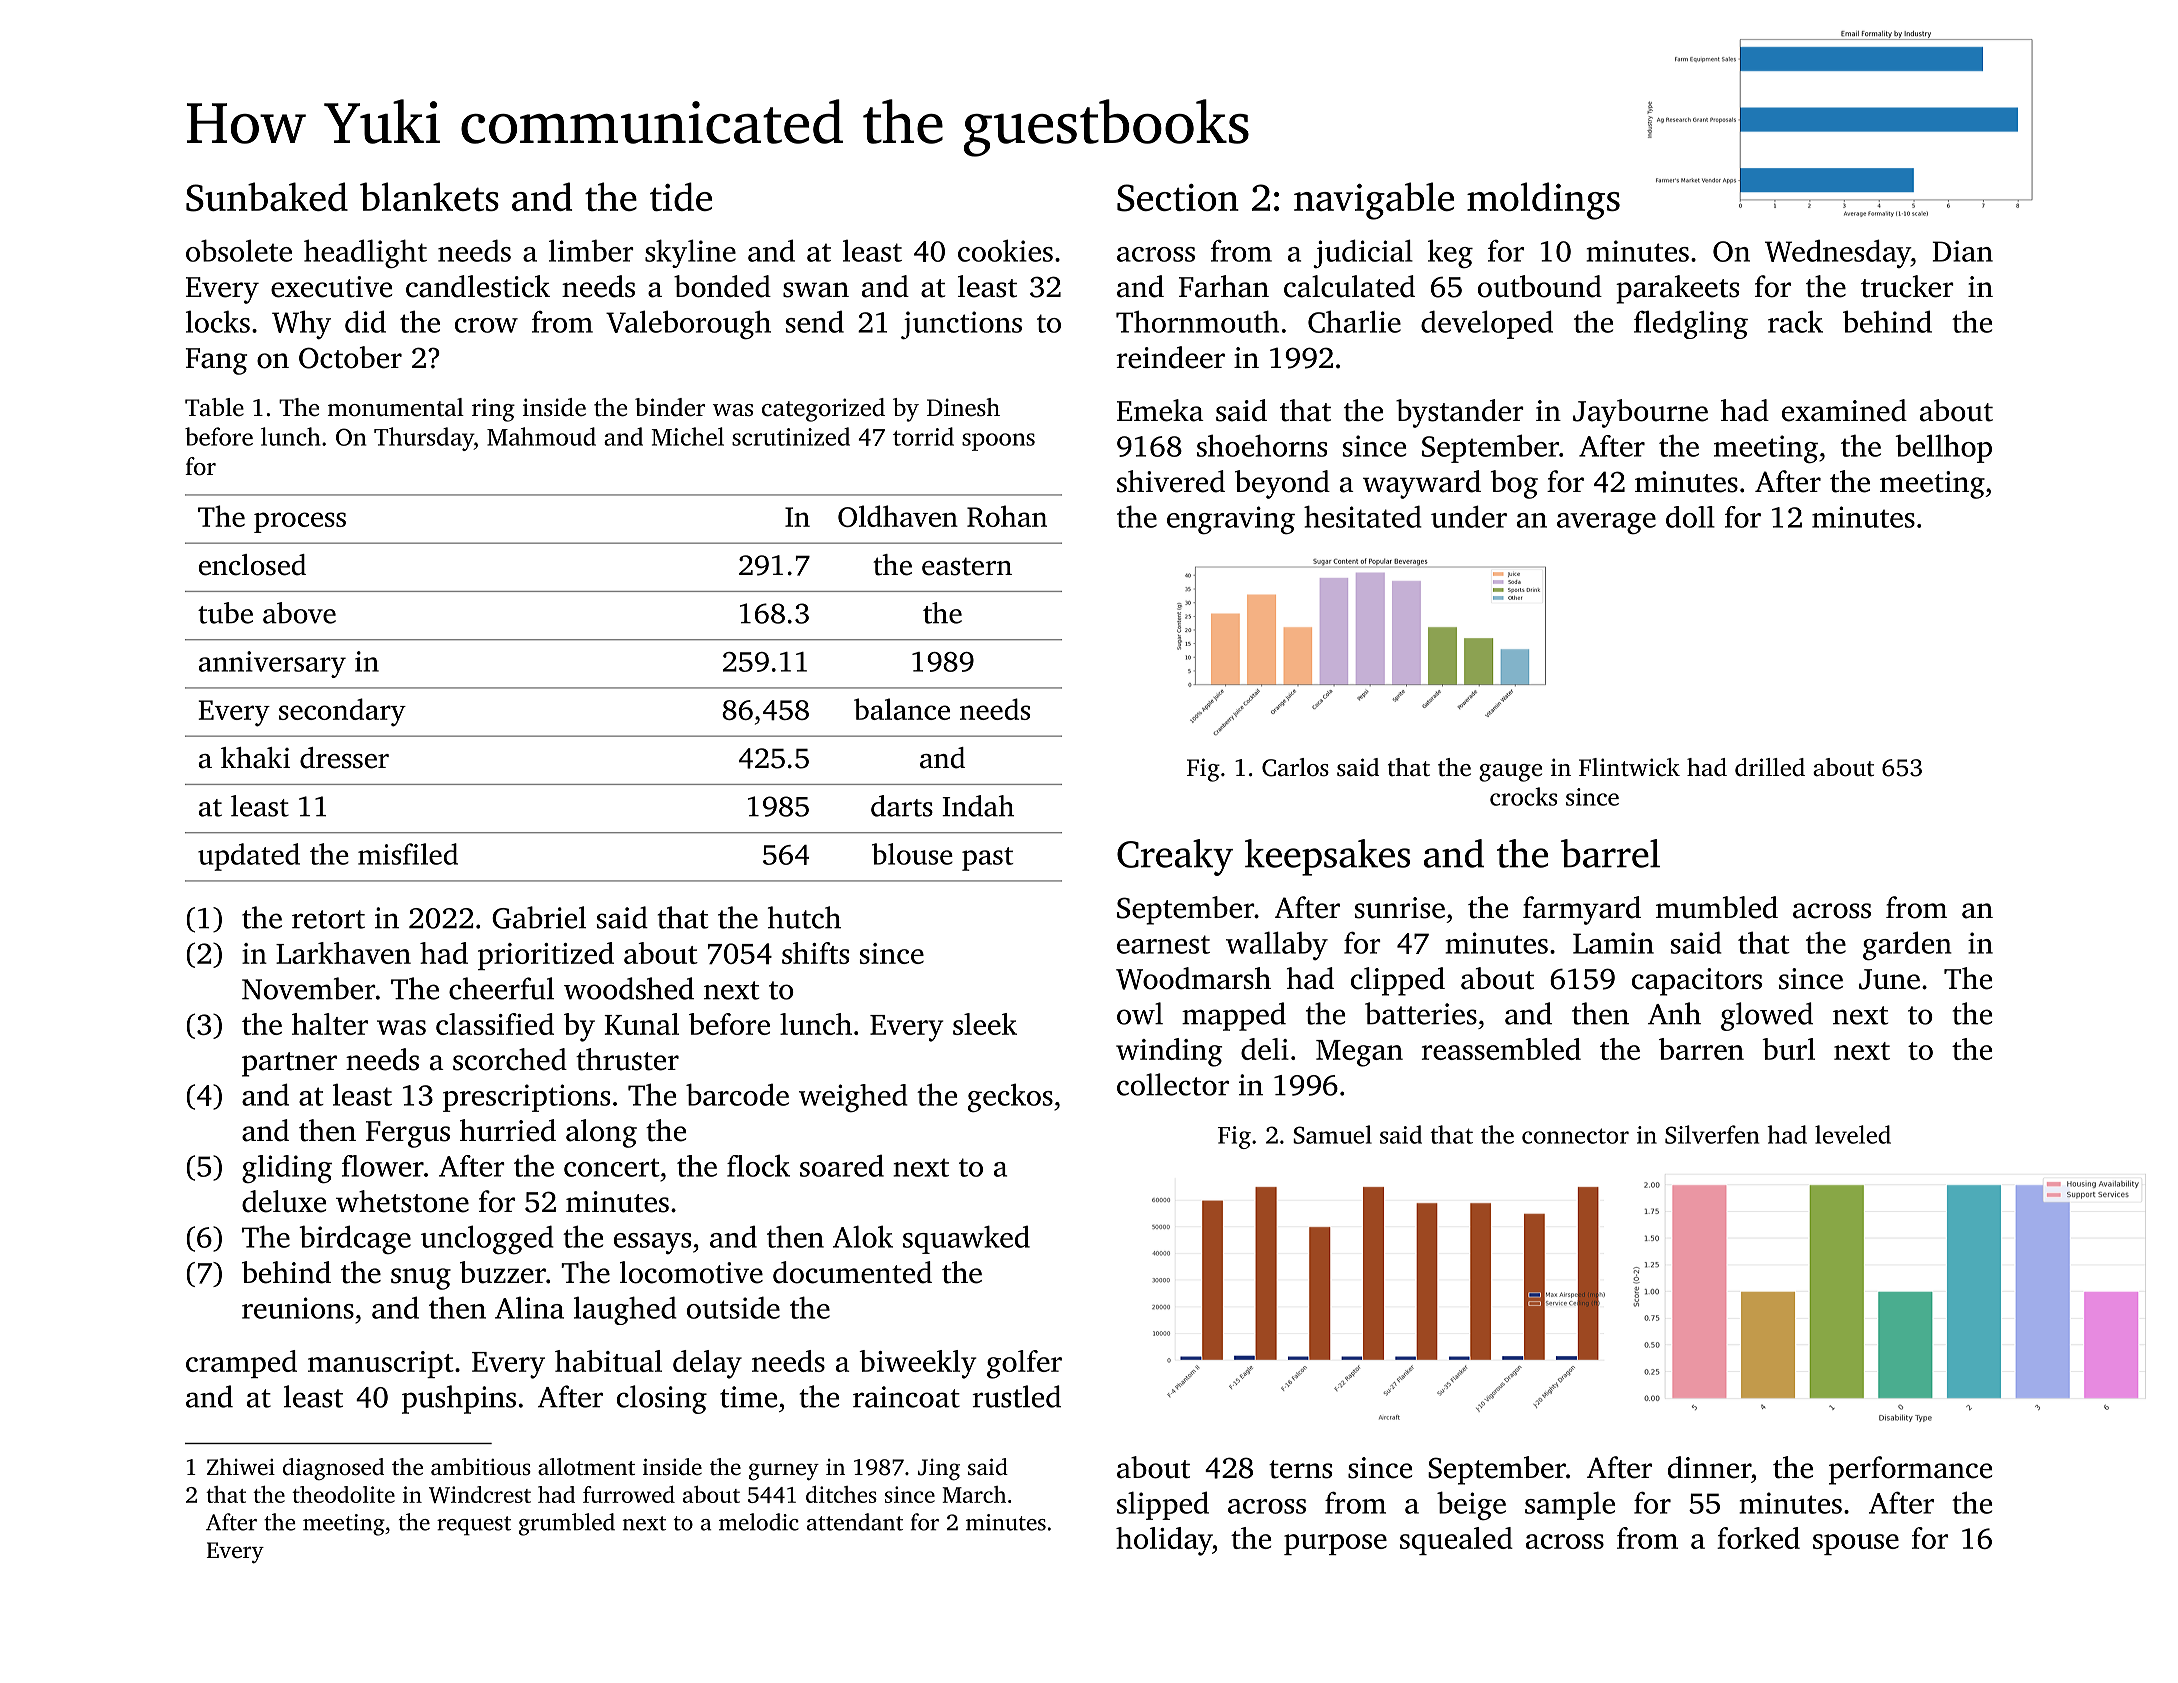 Image resolution: width=2178 pixels, height=1683 pixels. Describe the element at coordinates (1962, 251) in the page. I see `Dian` at that location.
